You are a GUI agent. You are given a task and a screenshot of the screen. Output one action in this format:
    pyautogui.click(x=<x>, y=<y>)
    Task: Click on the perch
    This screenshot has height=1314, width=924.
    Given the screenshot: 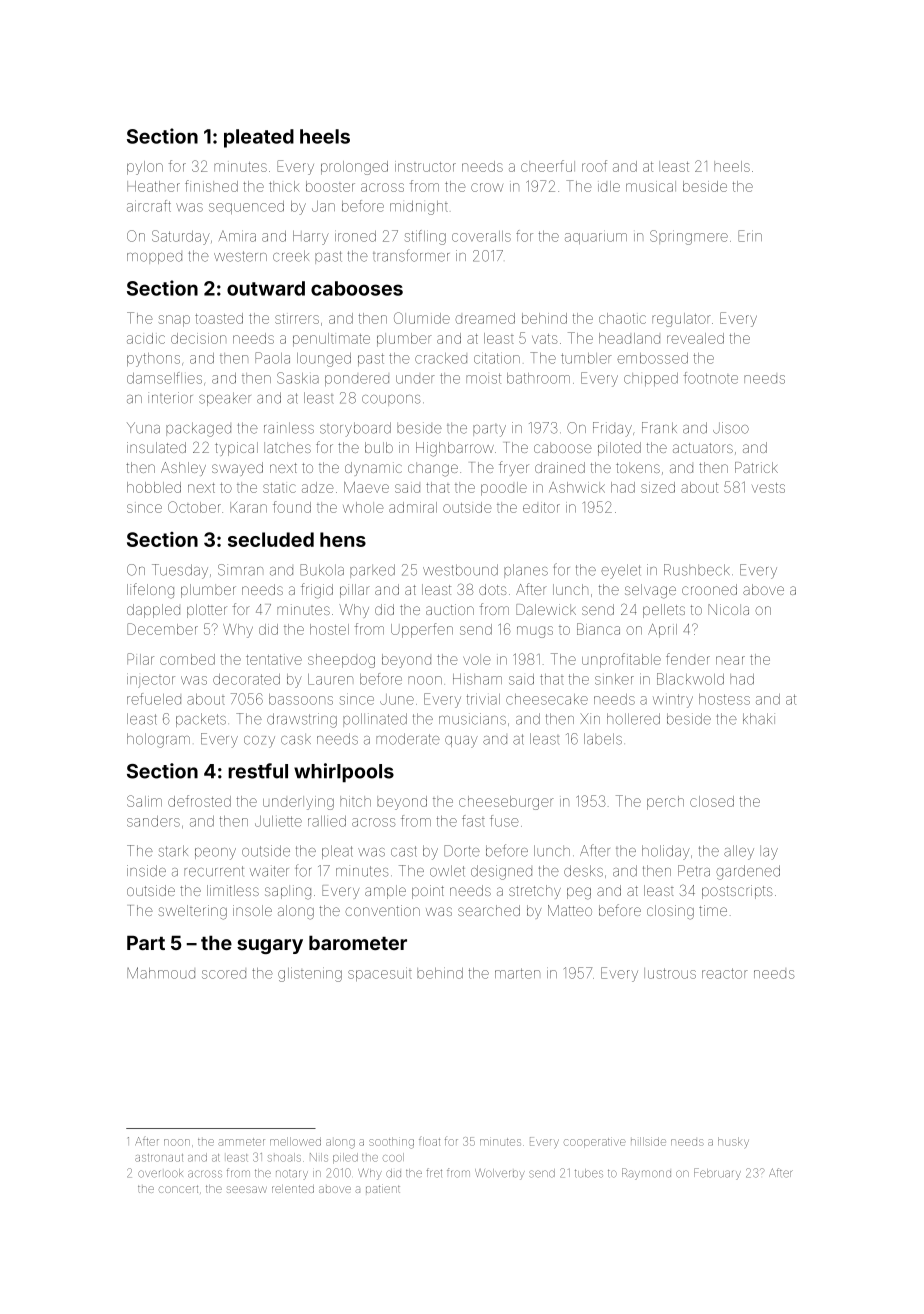 What is the action you would take?
    pyautogui.click(x=665, y=803)
